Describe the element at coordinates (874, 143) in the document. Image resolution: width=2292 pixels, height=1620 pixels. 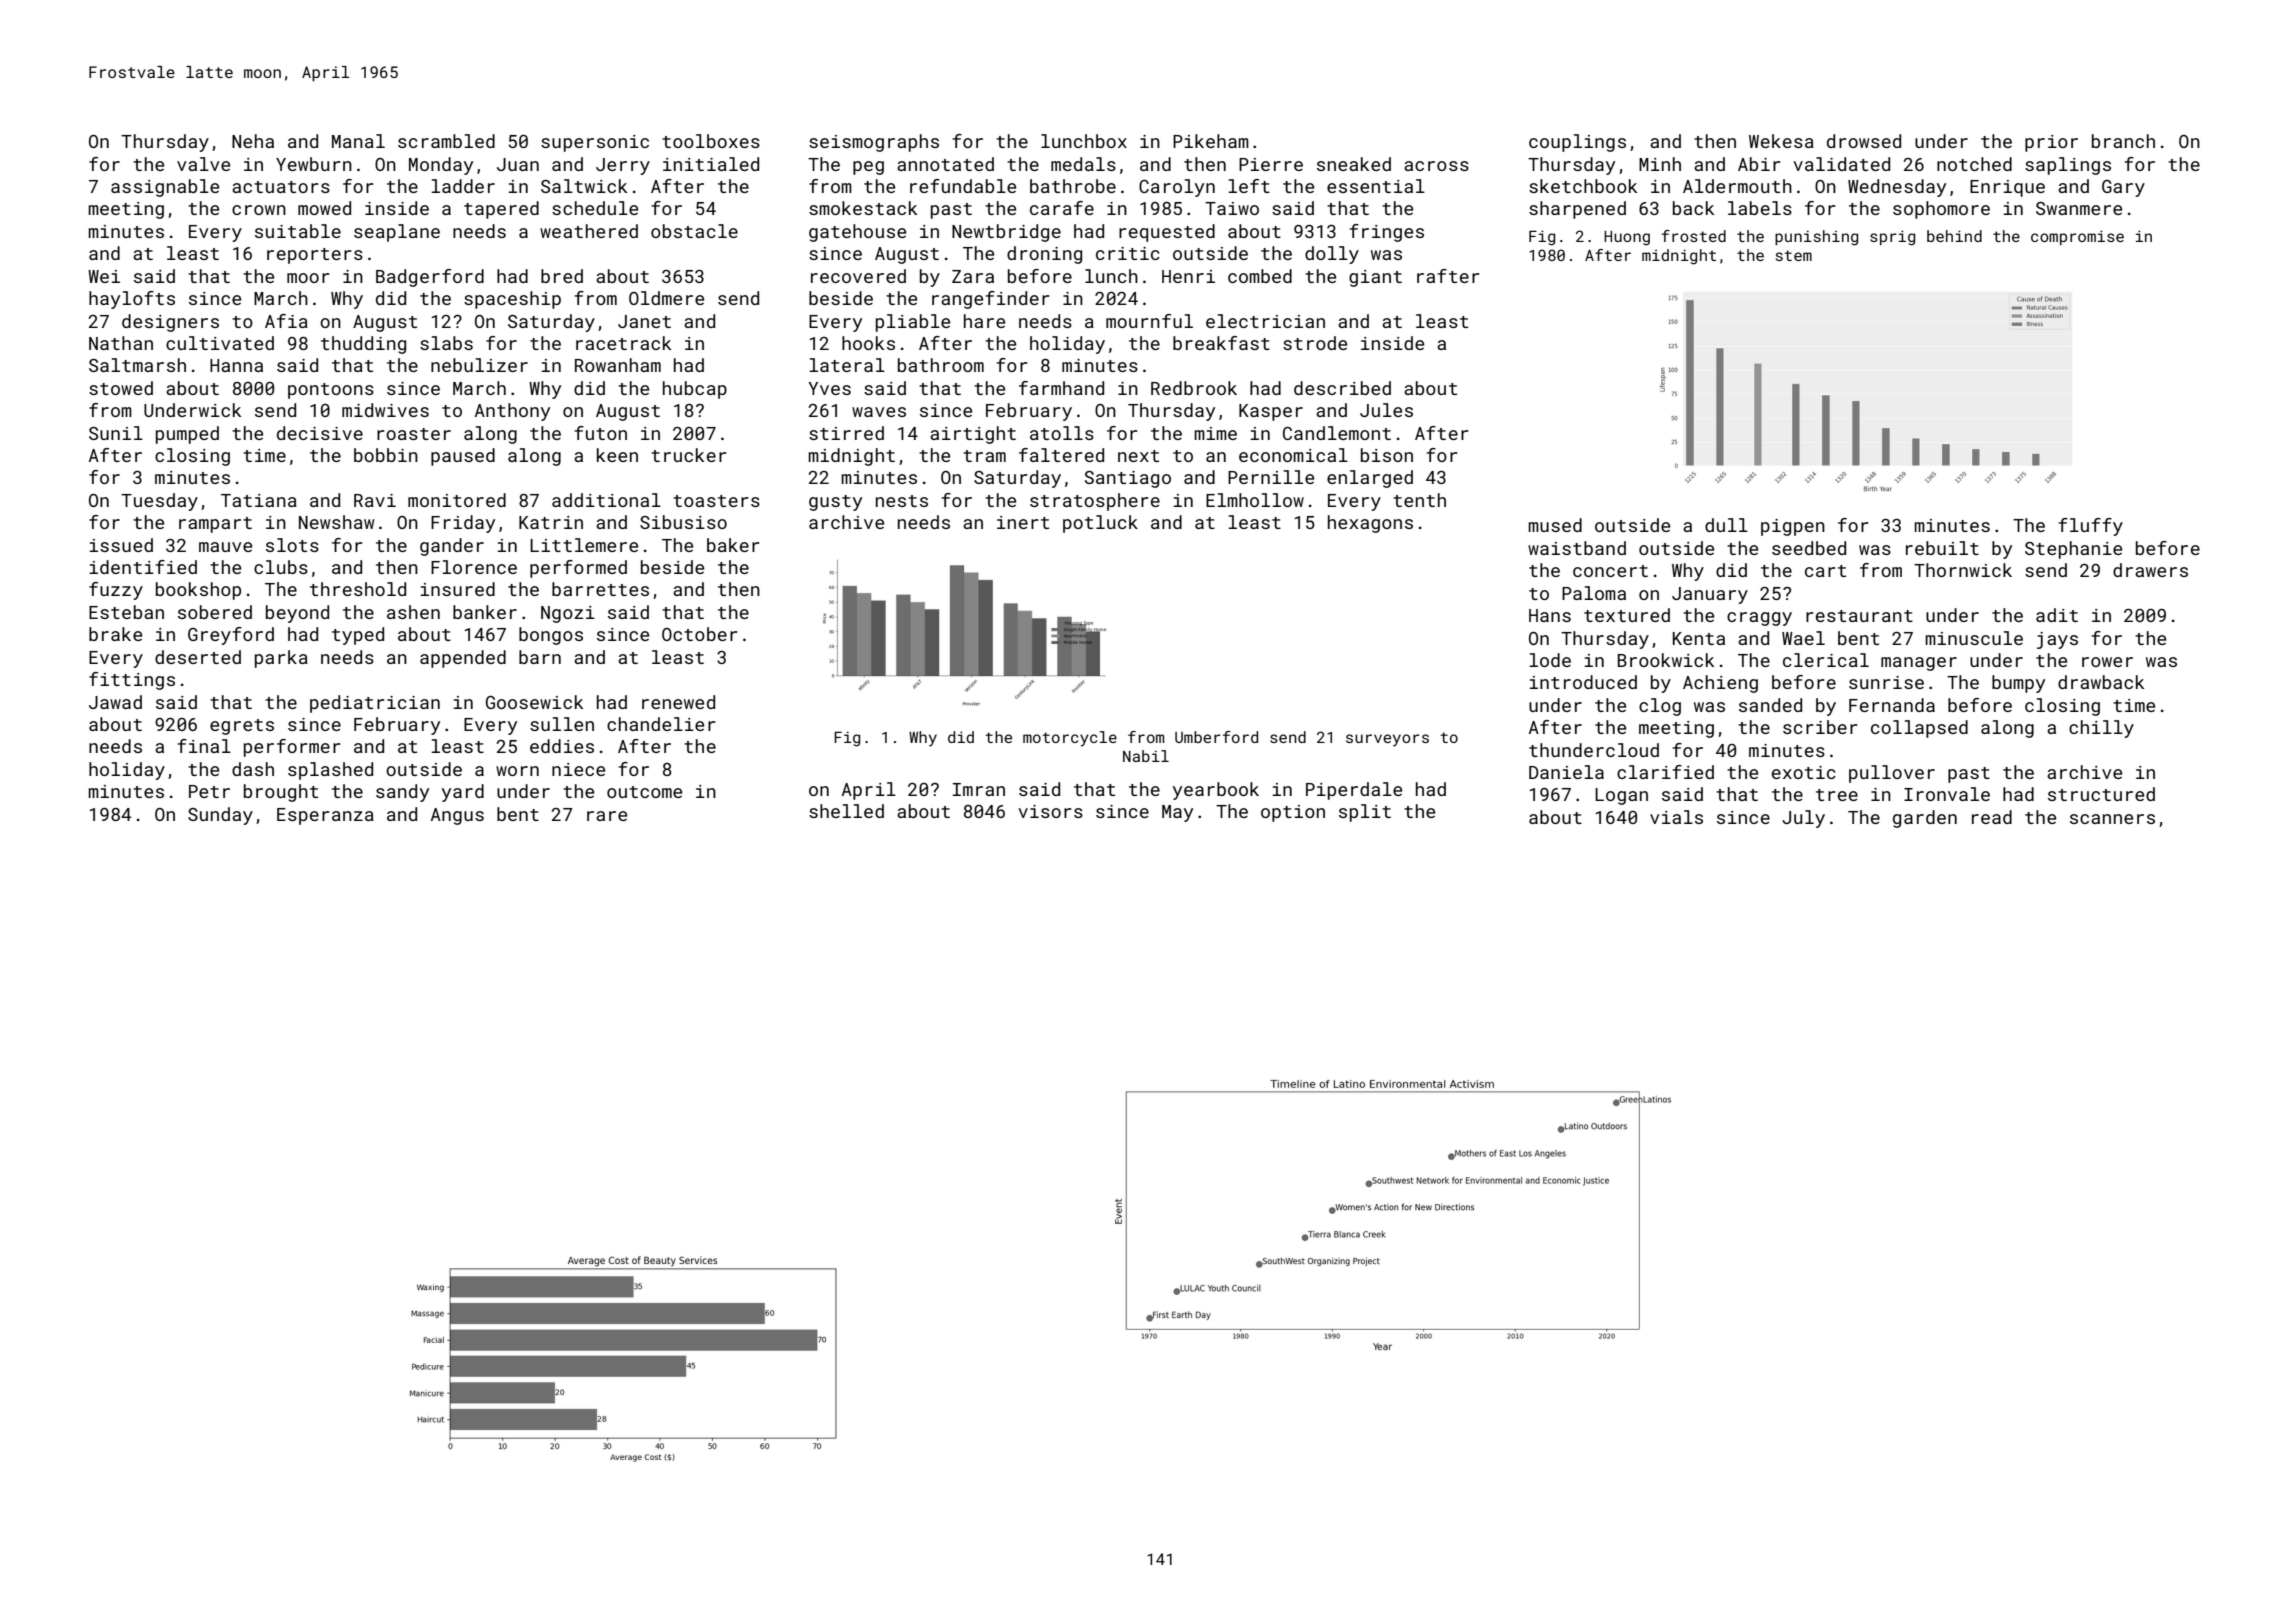
I see `seismographs` at that location.
